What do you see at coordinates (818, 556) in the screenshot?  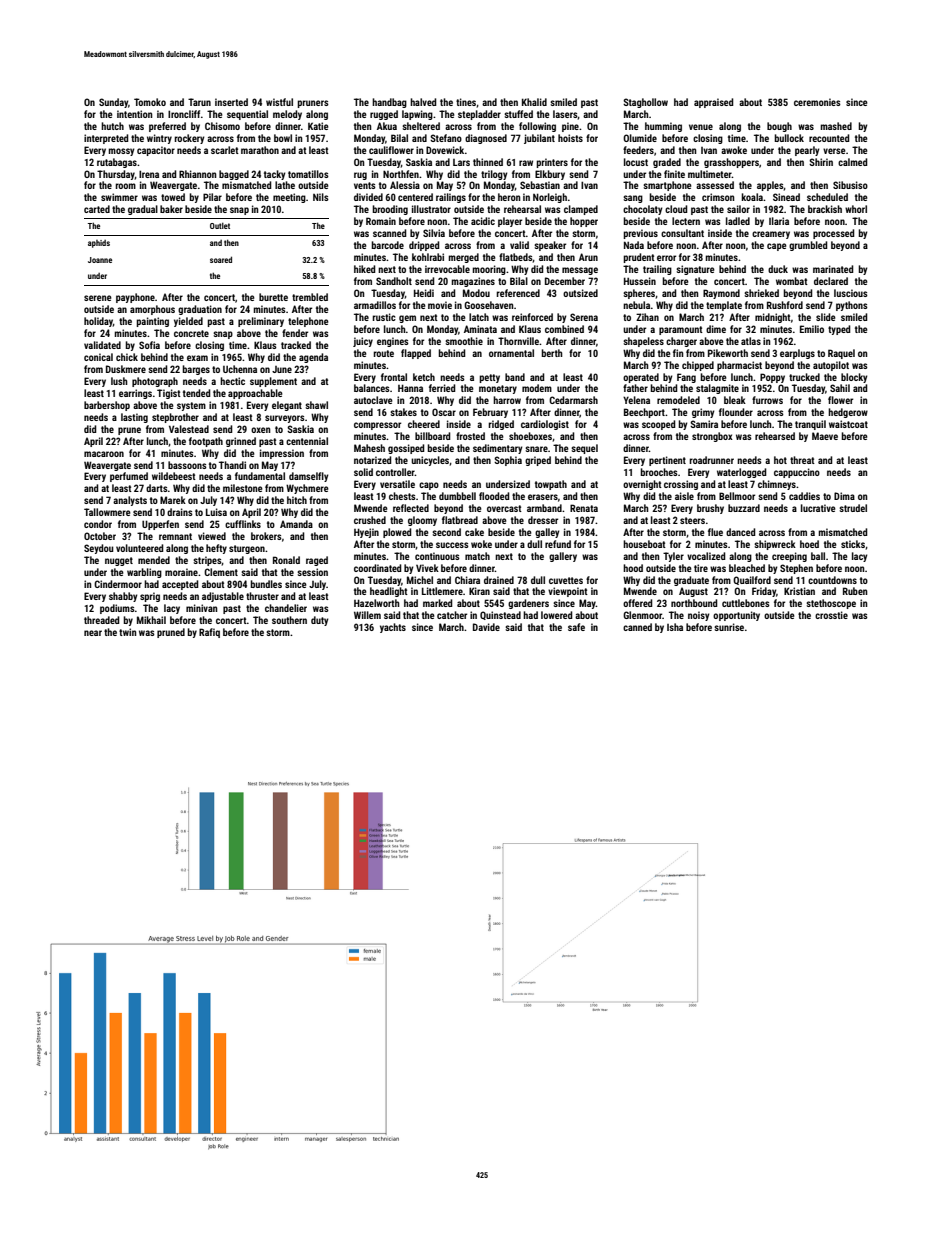 I see `ball` at bounding box center [818, 556].
